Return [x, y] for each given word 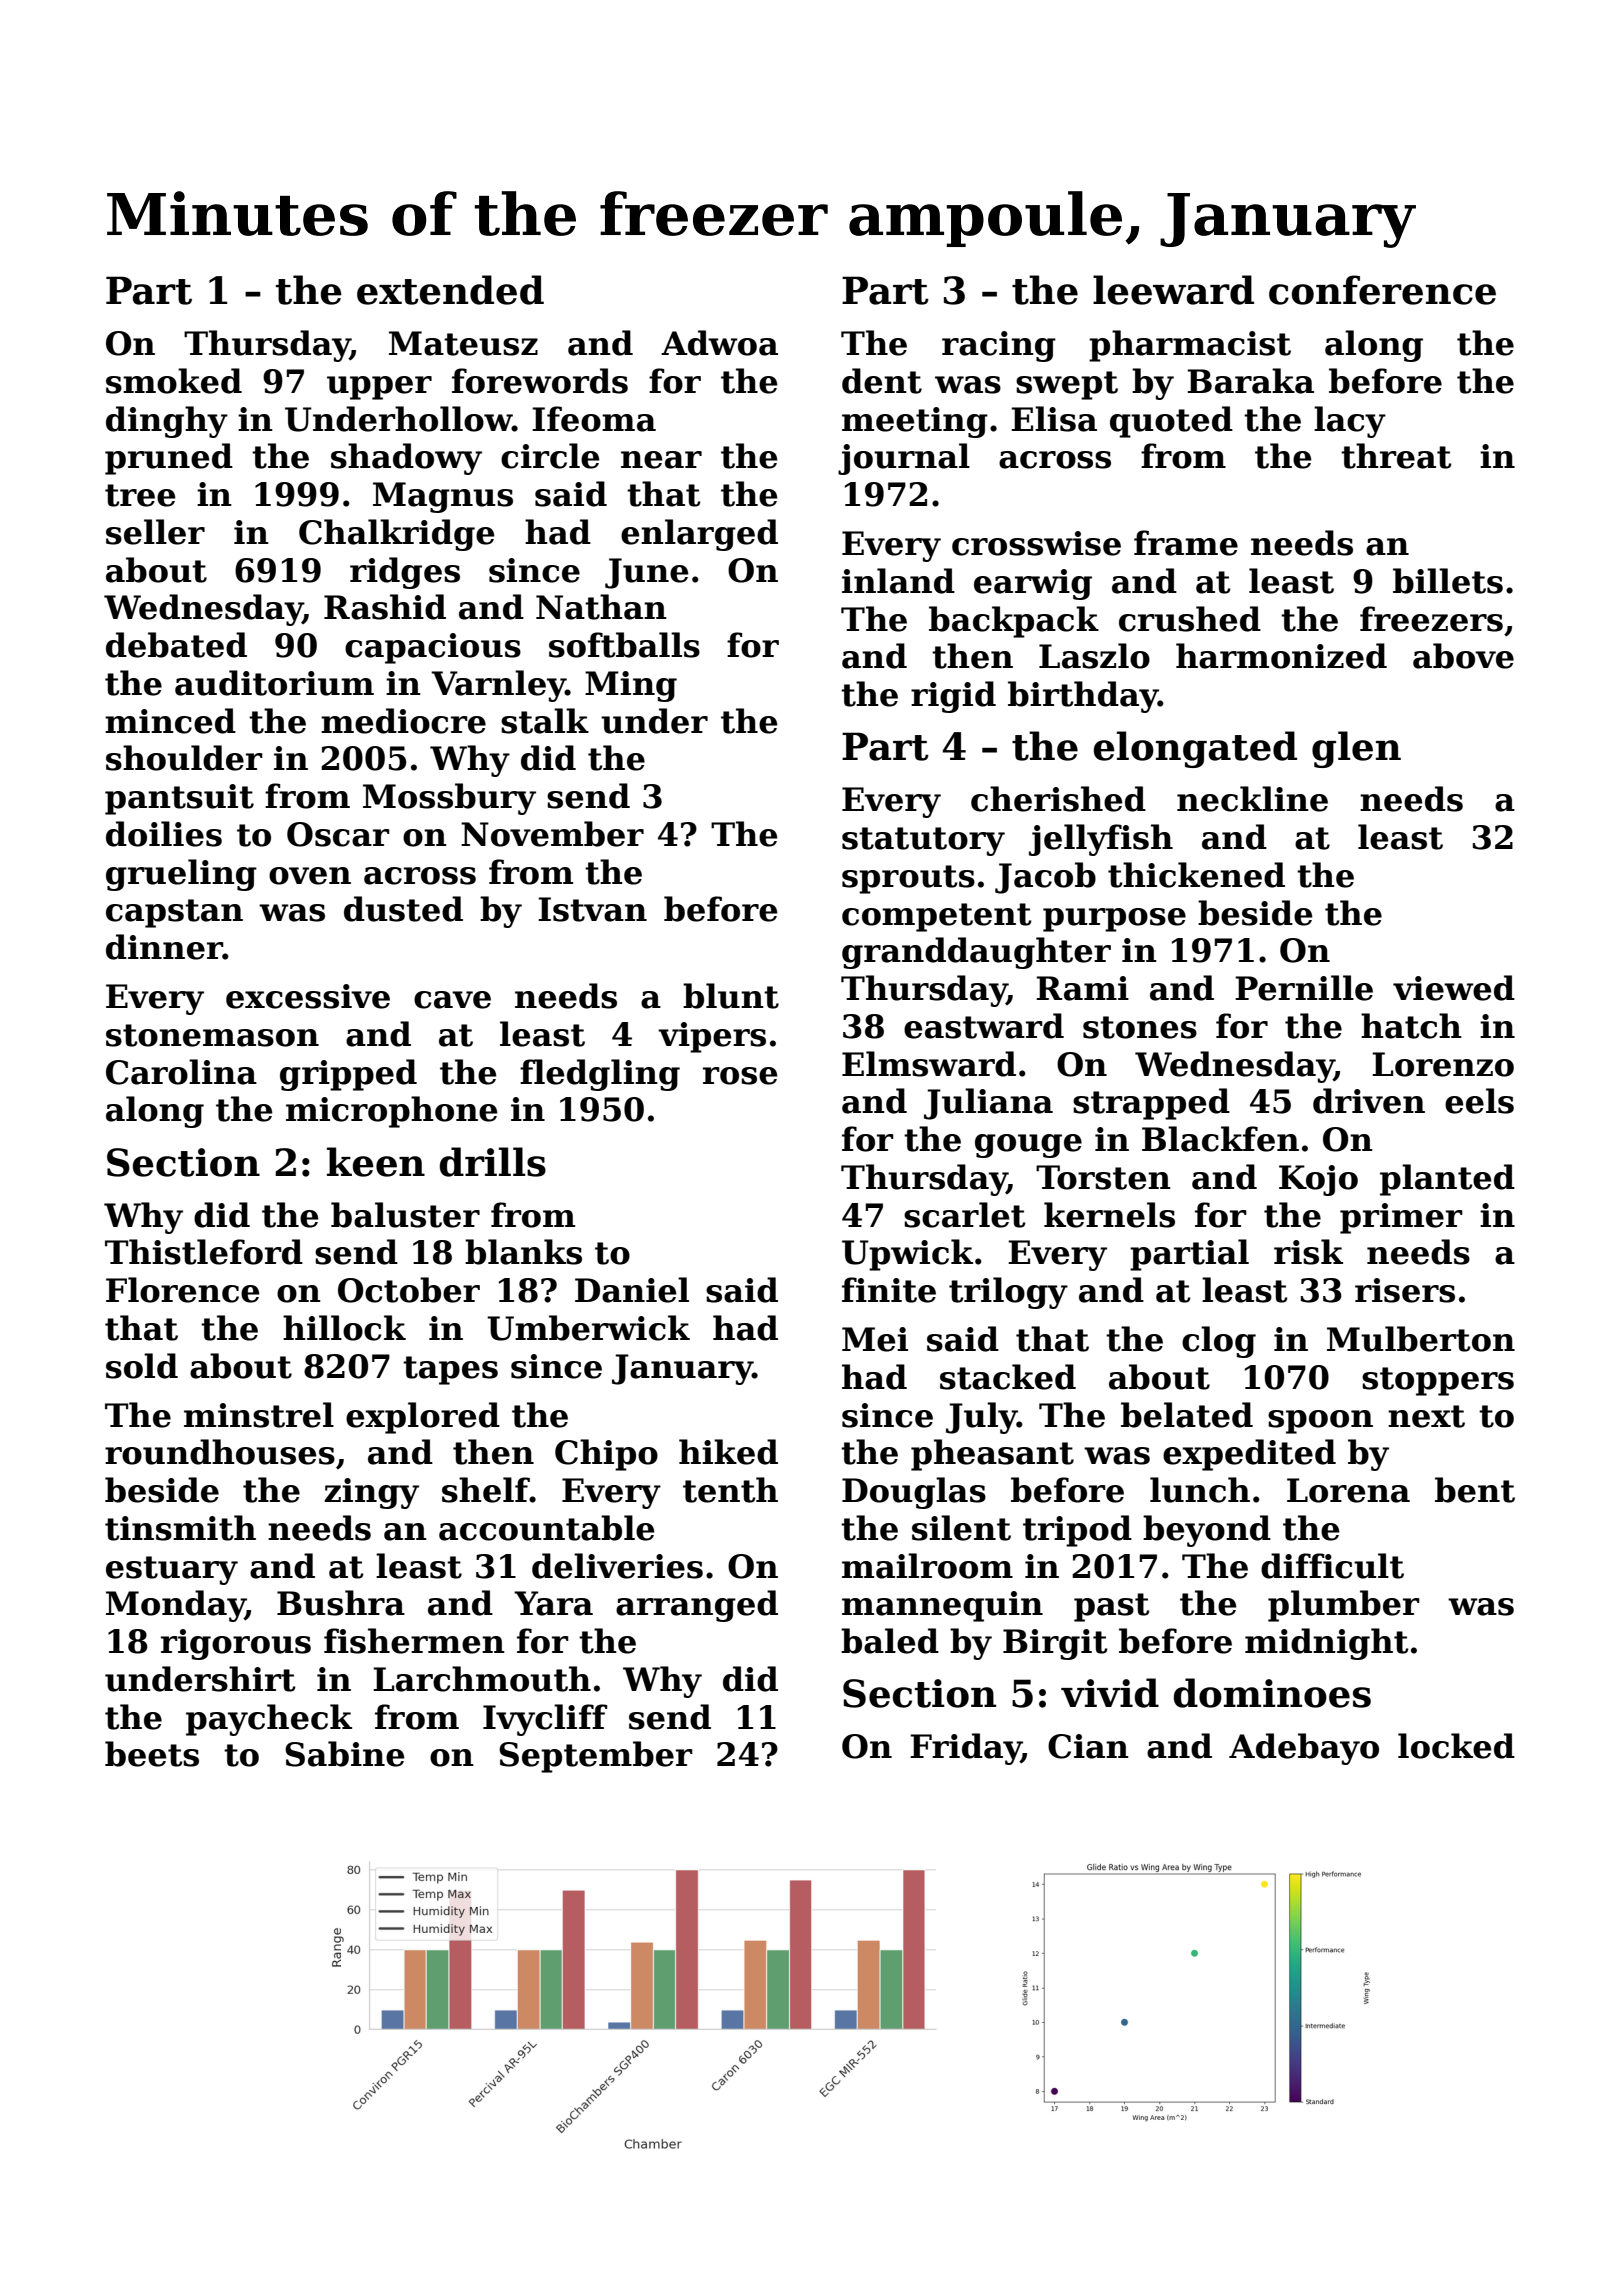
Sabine [345, 1754]
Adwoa [719, 343]
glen [1356, 749]
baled [890, 1641]
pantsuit [179, 799]
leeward [1173, 290]
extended [450, 290]
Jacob [1045, 878]
